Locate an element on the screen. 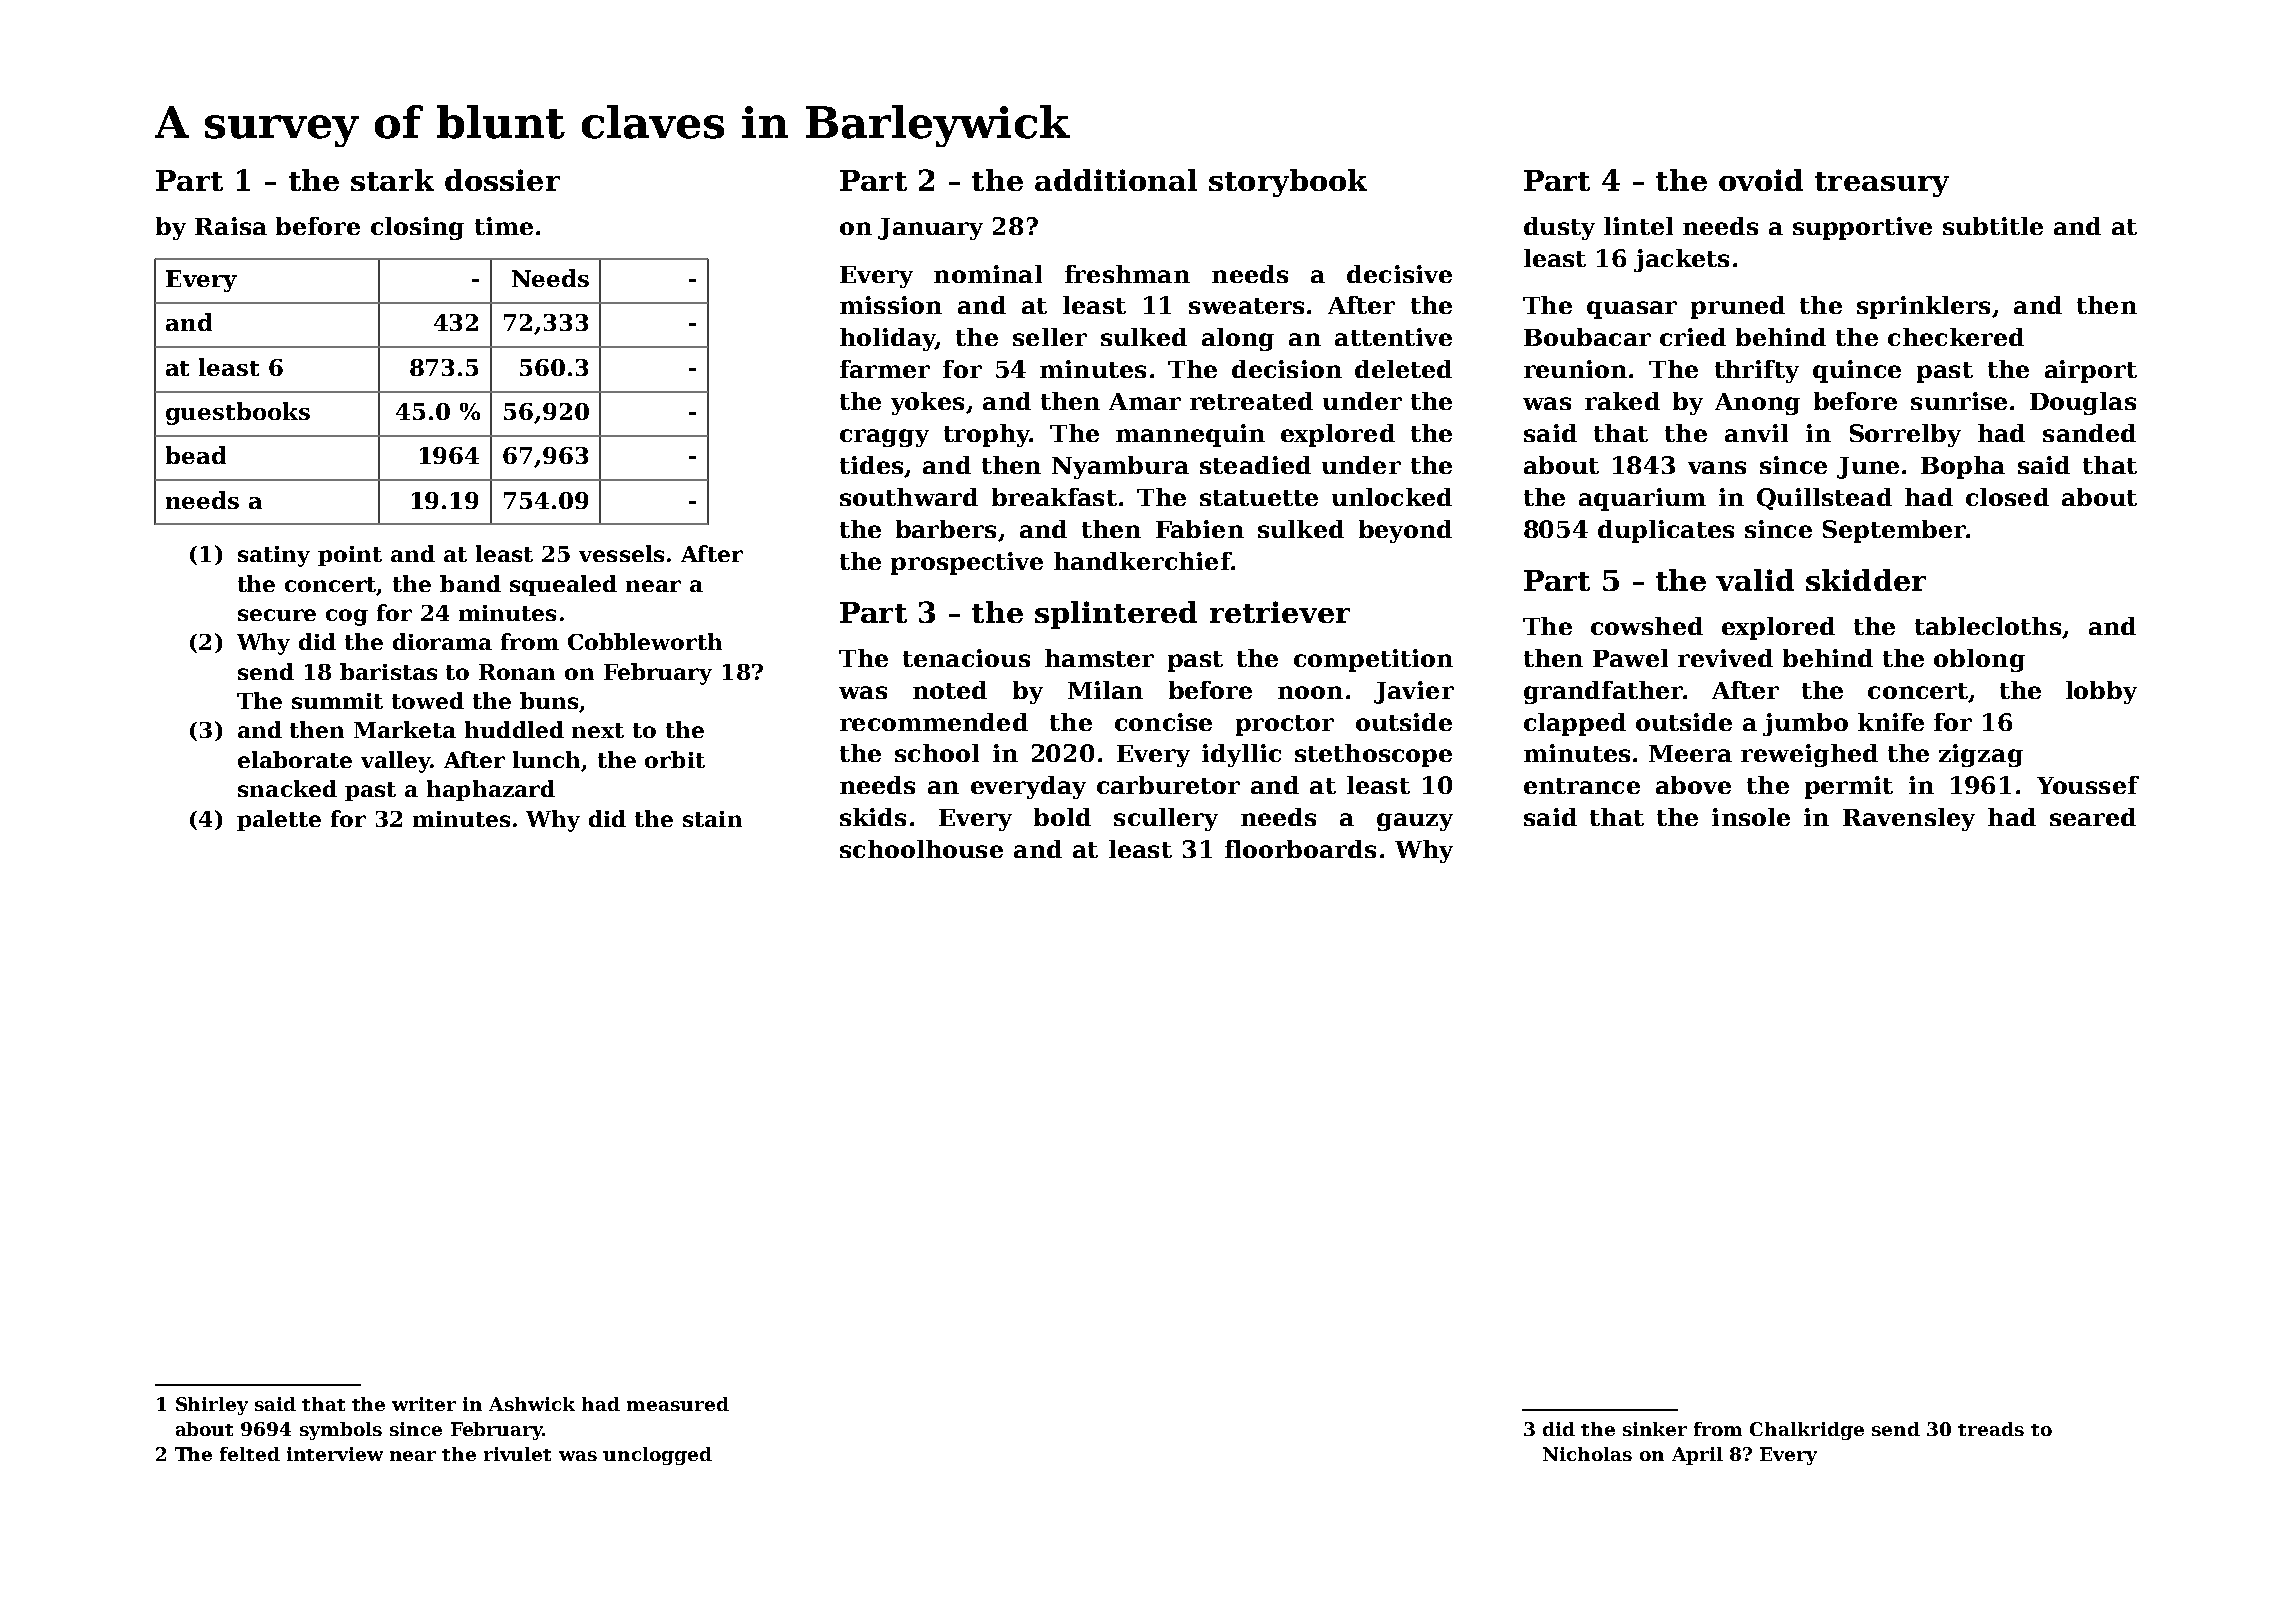 The image size is (2292, 1620). treasury is located at coordinates (1882, 184).
